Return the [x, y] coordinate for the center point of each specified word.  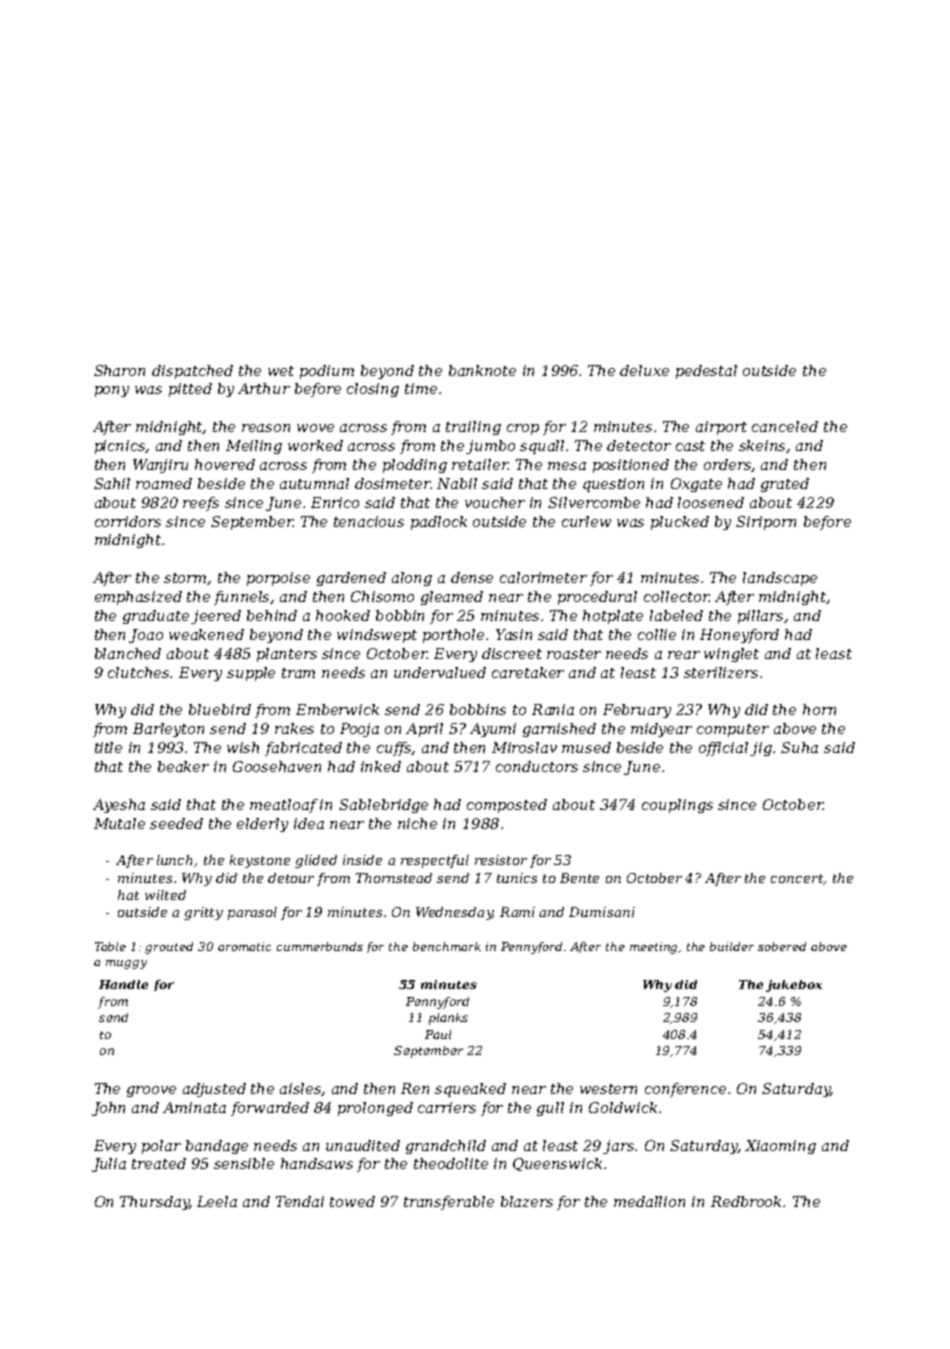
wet [281, 371]
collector [676, 596]
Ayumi [493, 730]
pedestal [706, 372]
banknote [482, 370]
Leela [217, 1201]
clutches [139, 672]
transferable [449, 1203]
